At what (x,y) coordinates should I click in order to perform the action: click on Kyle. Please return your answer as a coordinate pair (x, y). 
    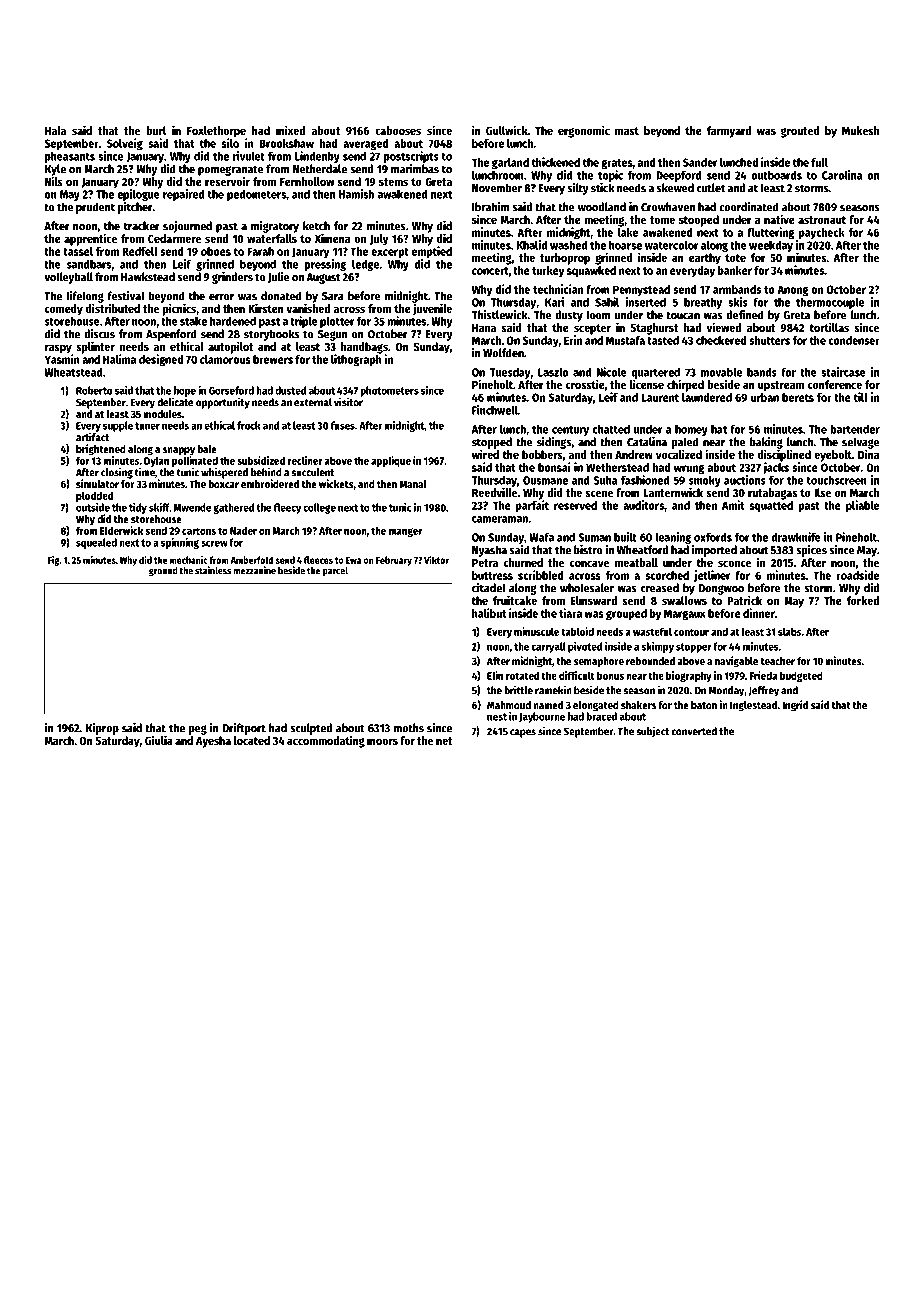
    Looking at the image, I should click on (55, 170).
